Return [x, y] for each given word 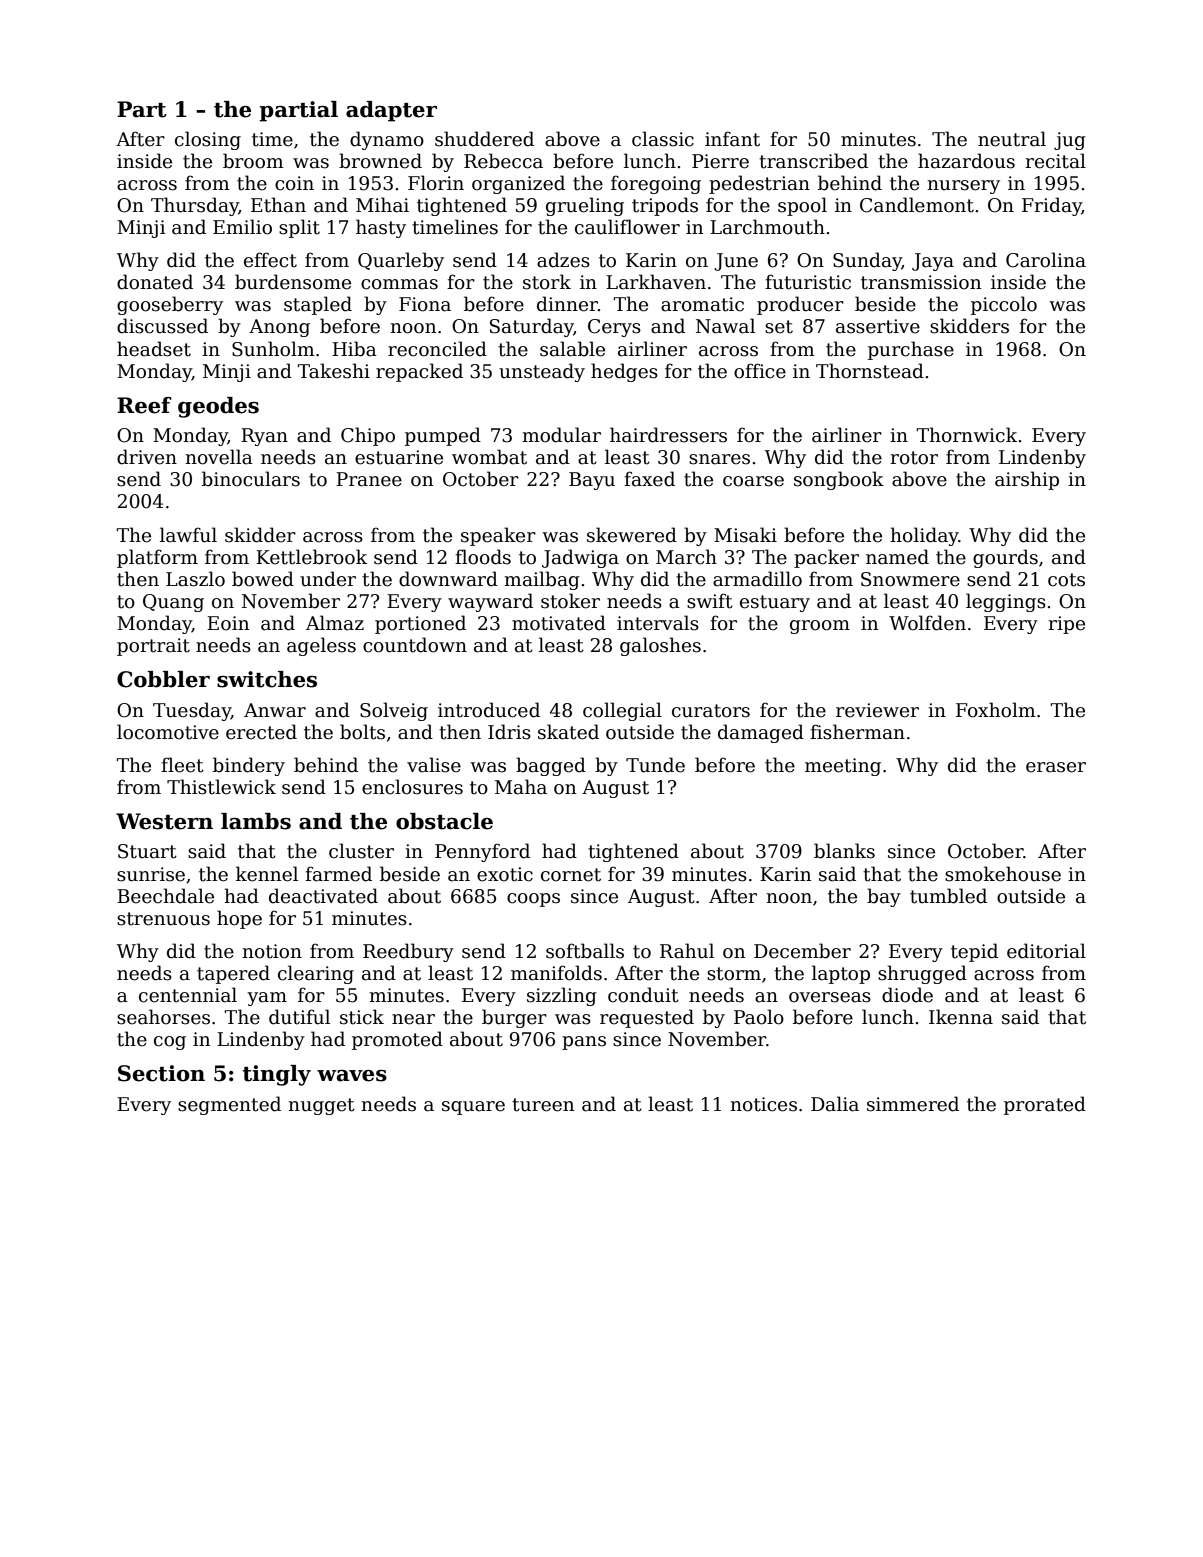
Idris [509, 732]
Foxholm [996, 710]
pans [584, 1043]
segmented [229, 1105]
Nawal [725, 326]
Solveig [394, 711]
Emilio [242, 227]
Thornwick [967, 435]
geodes [218, 407]
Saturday [532, 327]
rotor [914, 458]
